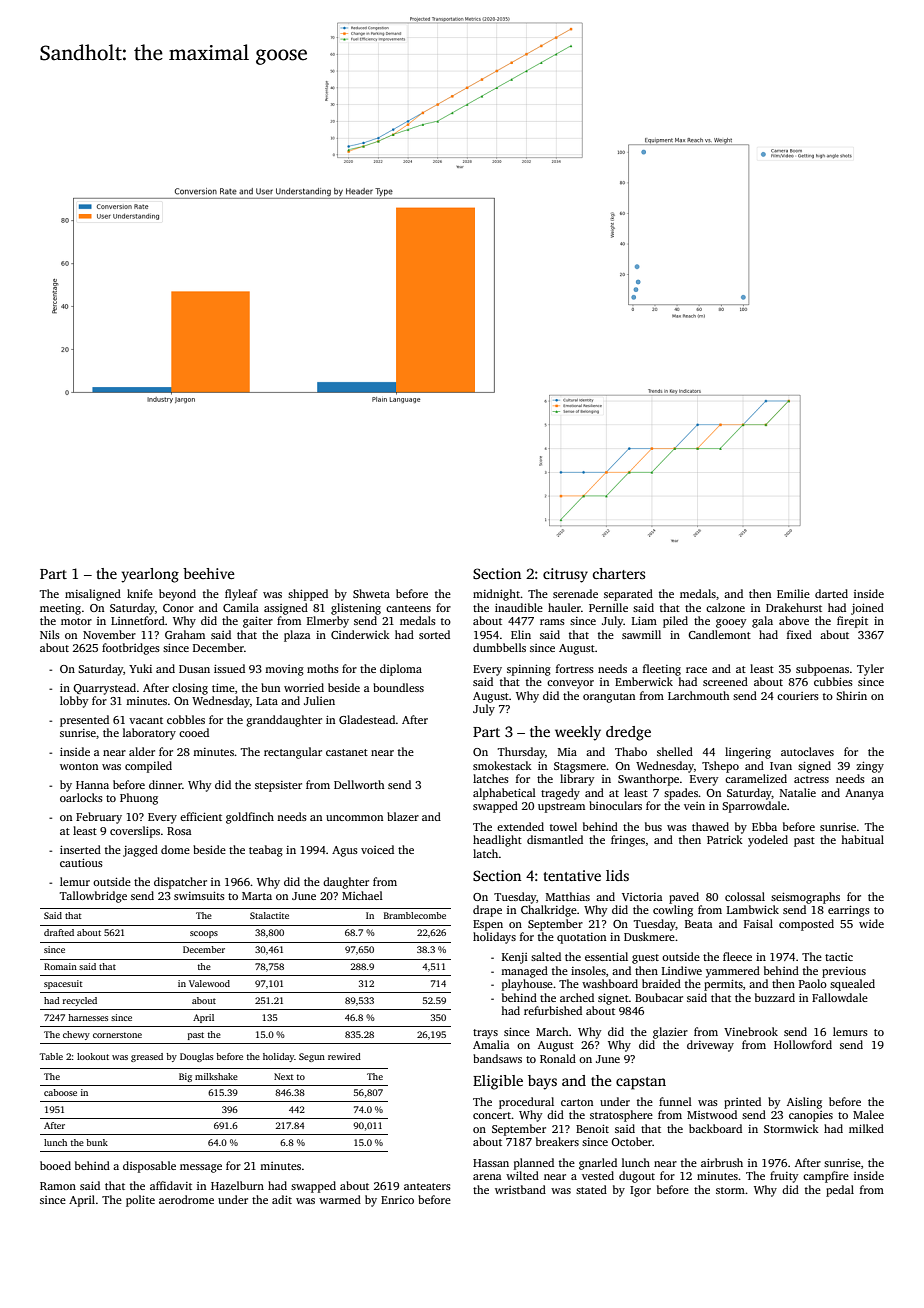  What do you see at coordinates (397, 1200) in the screenshot?
I see `Enrico` at bounding box center [397, 1200].
